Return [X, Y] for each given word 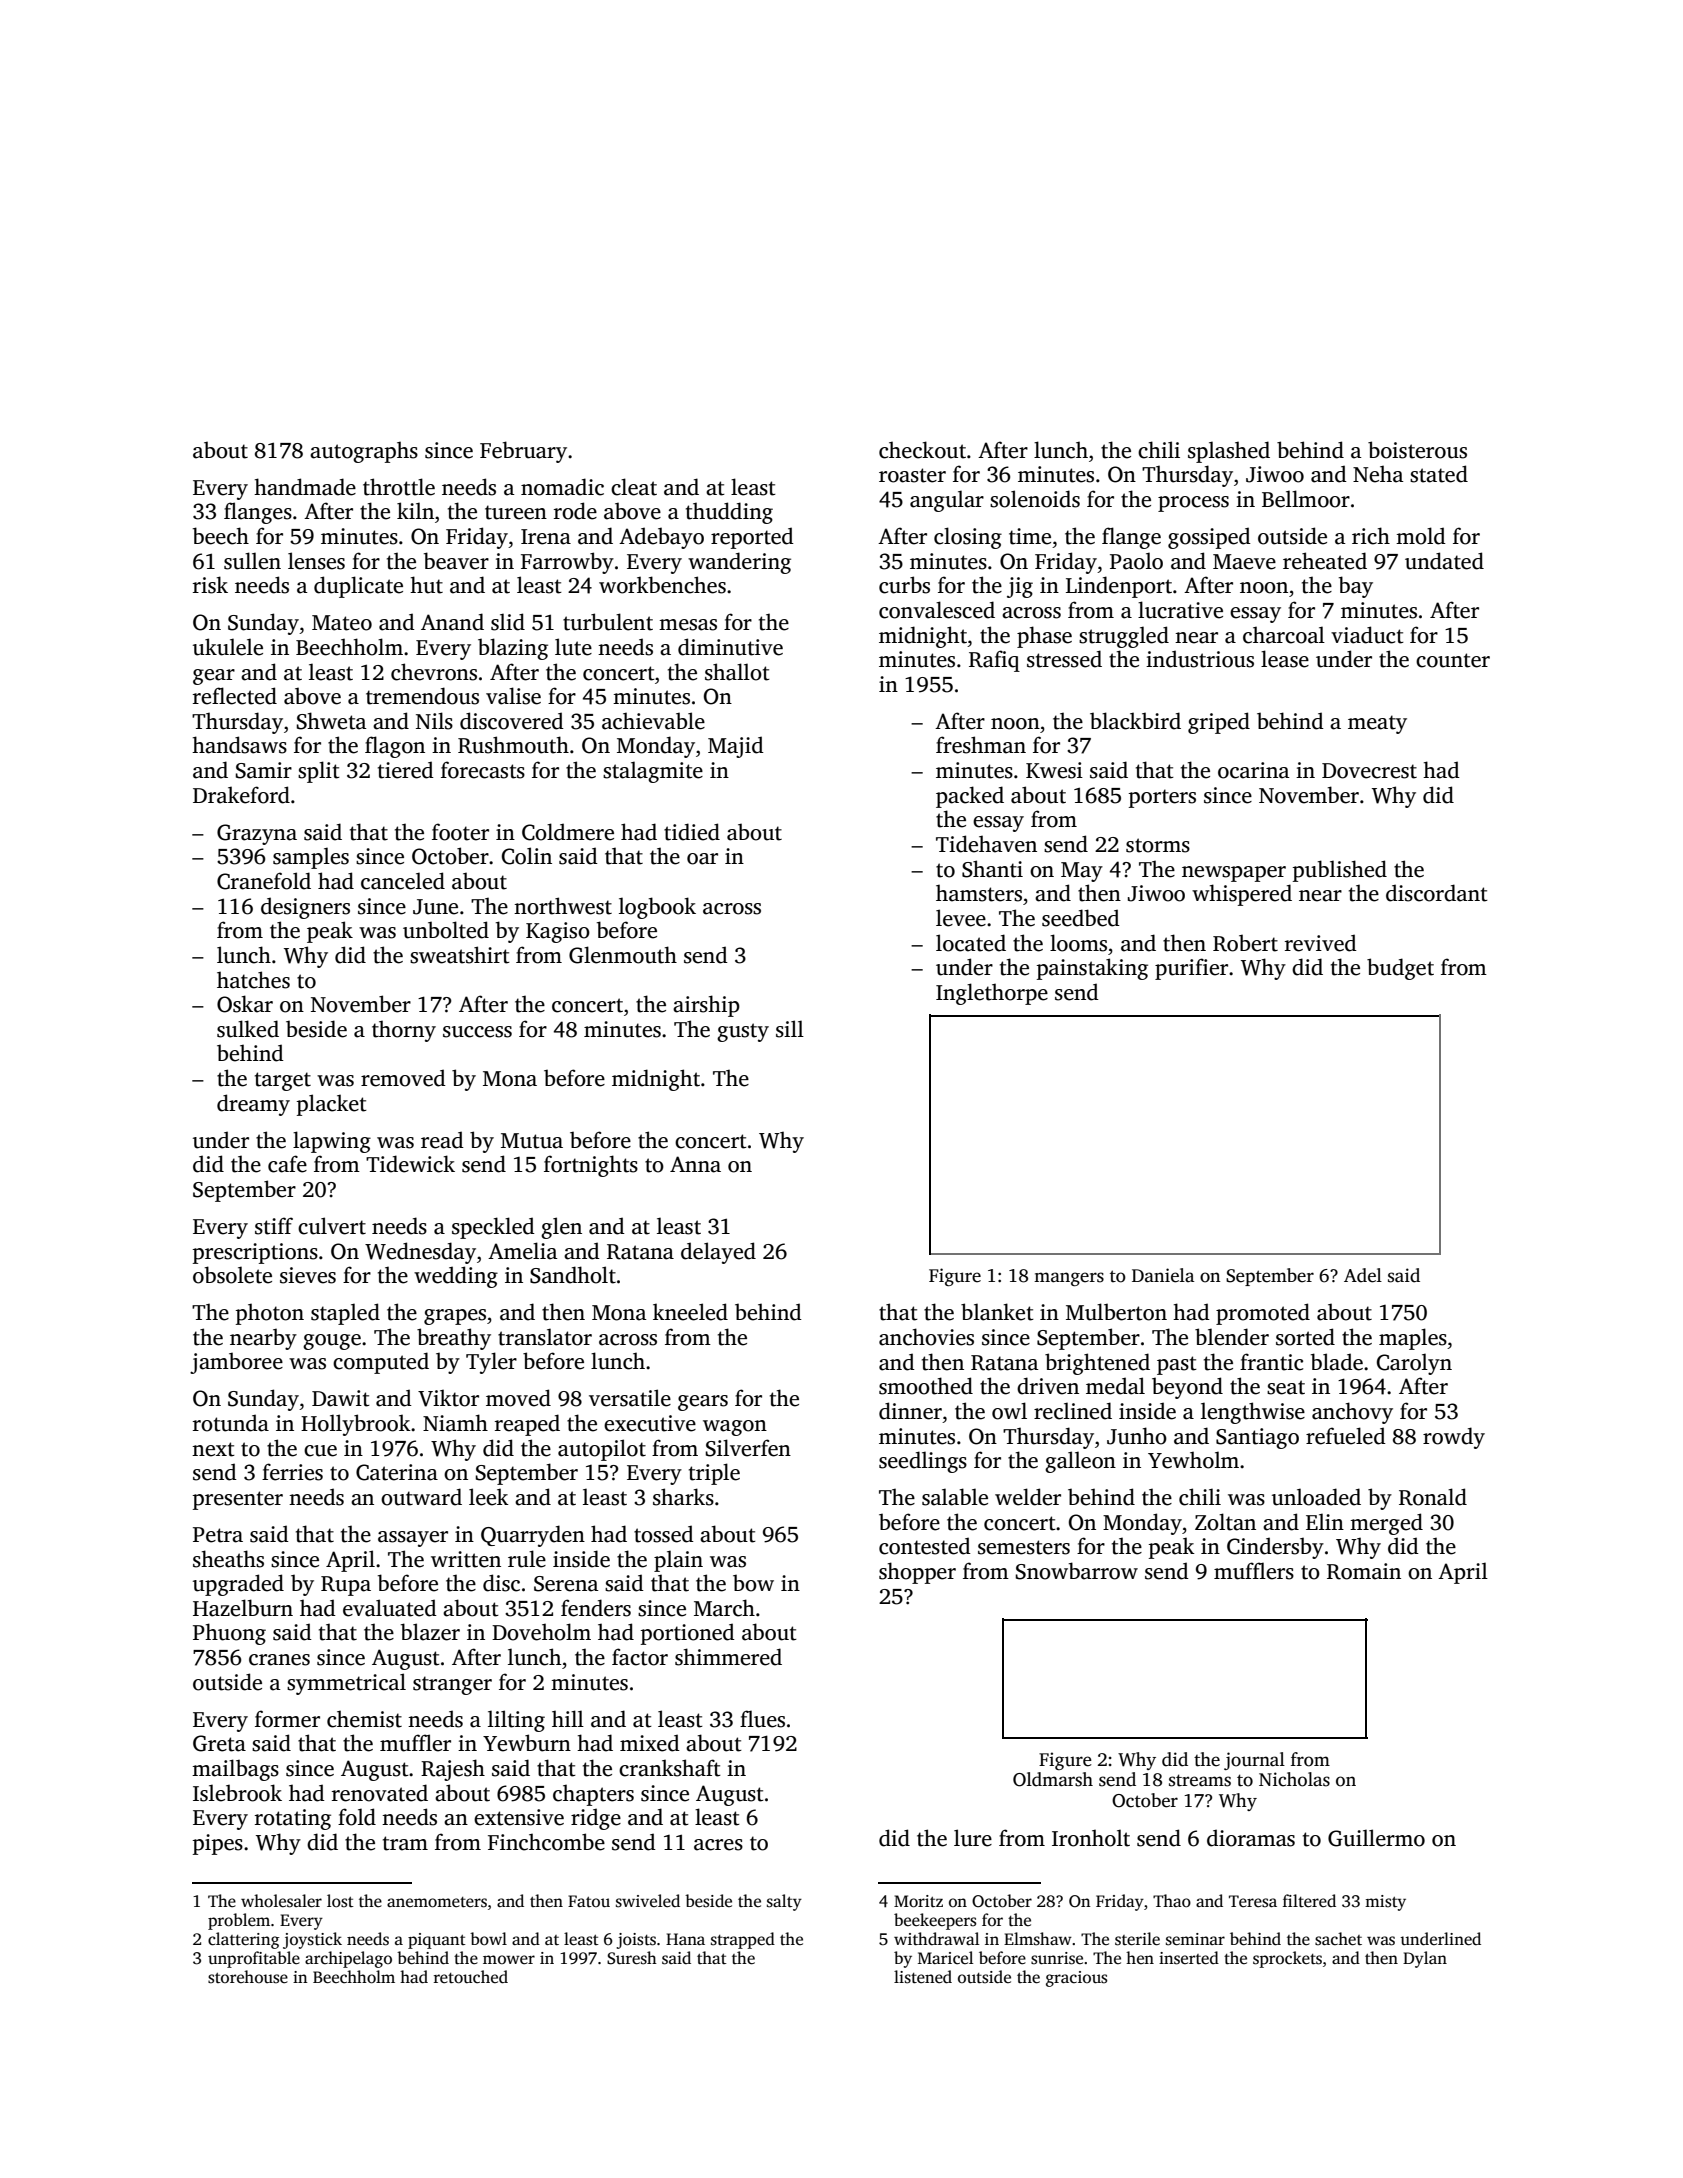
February [523, 452]
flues [762, 1719]
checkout [922, 450]
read [442, 1140]
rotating [293, 1819]
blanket [997, 1312]
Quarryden [533, 1536]
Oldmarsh [1053, 1779]
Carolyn [1414, 1364]
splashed [1229, 452]
